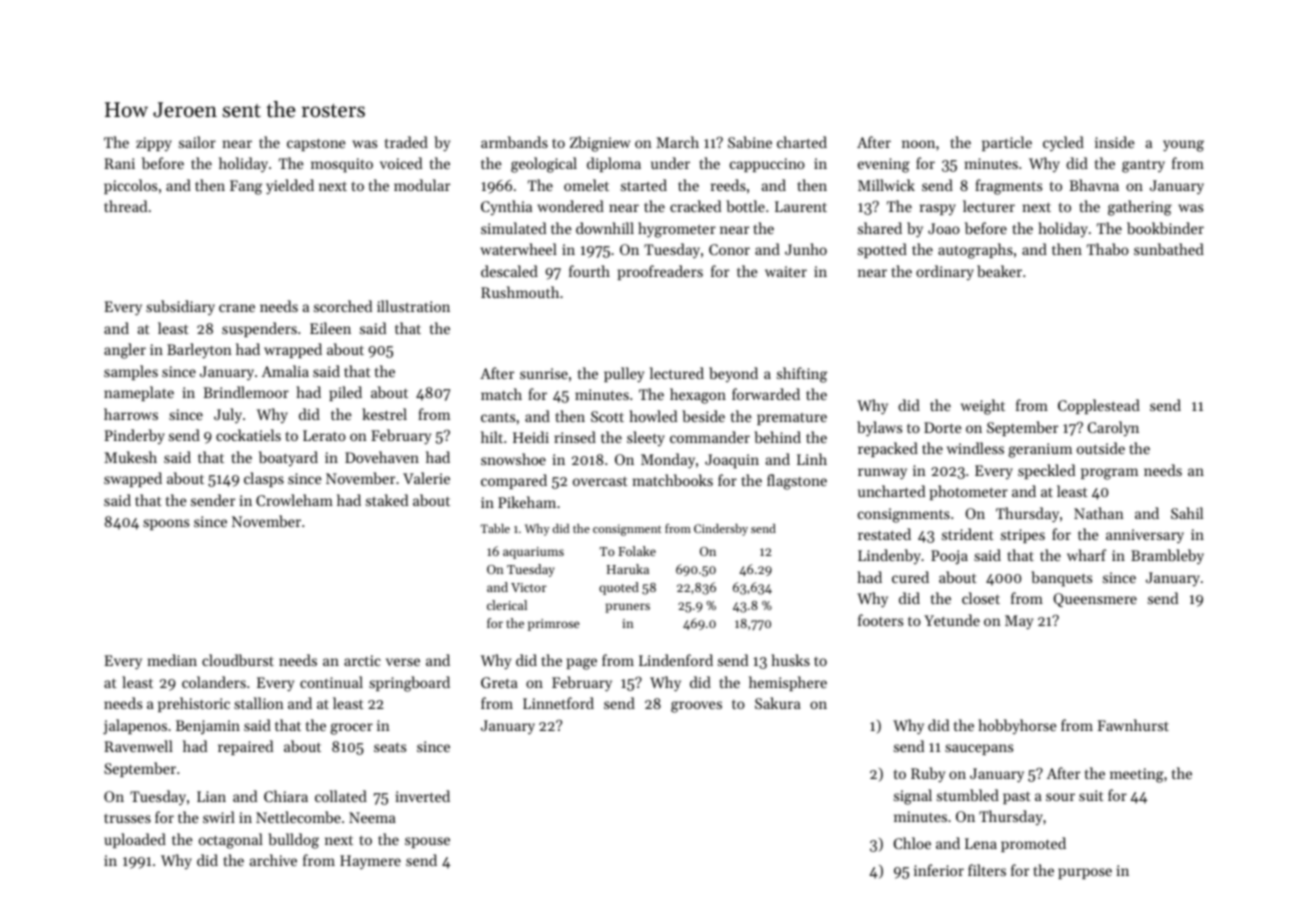  What do you see at coordinates (228, 416) in the page?
I see `July` at bounding box center [228, 416].
